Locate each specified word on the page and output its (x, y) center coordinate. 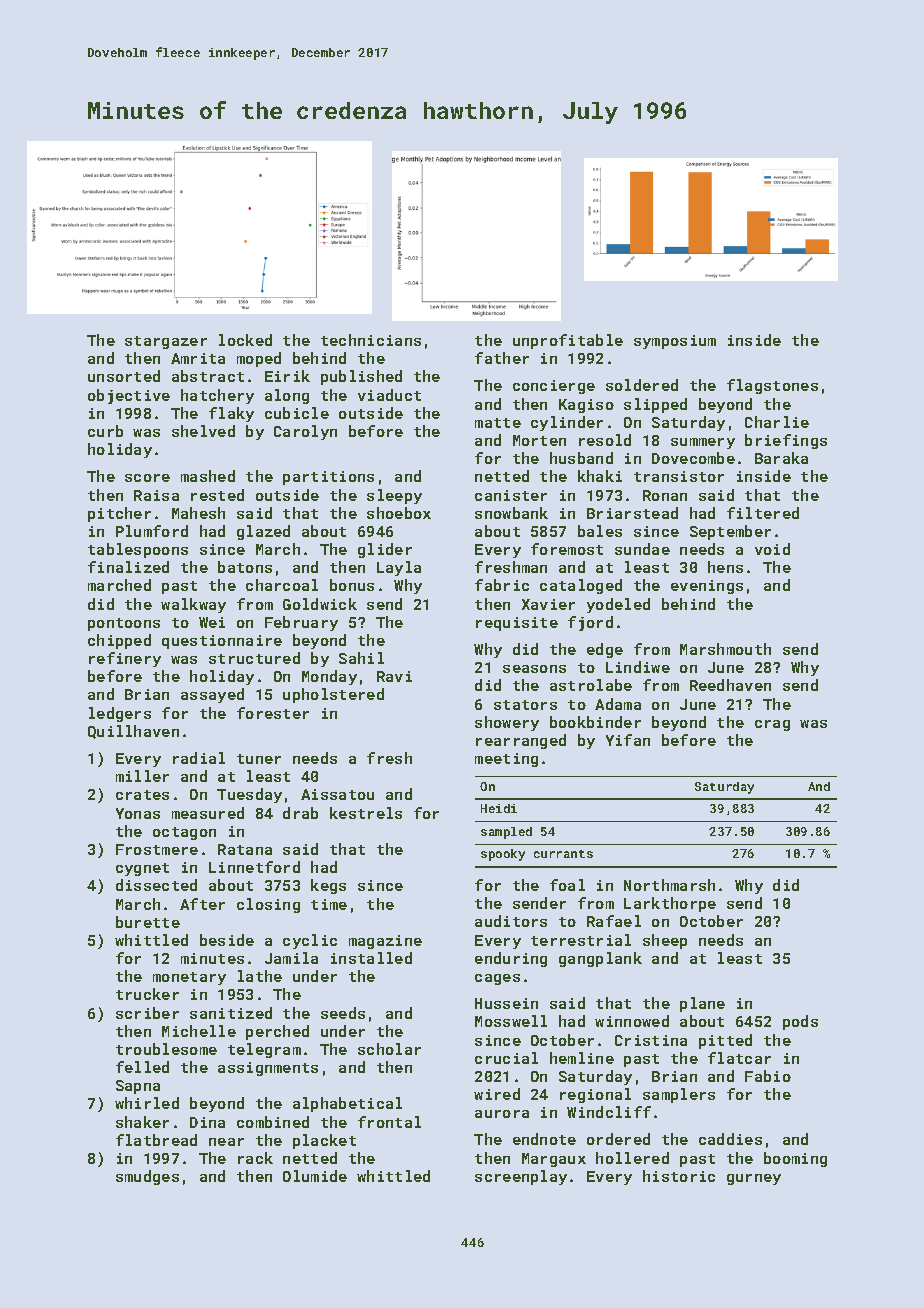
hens (725, 567)
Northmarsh (669, 885)
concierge (554, 387)
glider (385, 550)
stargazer (166, 342)
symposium (675, 342)
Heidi (499, 808)
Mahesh (198, 513)
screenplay (521, 1177)
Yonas (138, 813)
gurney (754, 1179)
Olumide (315, 1176)
